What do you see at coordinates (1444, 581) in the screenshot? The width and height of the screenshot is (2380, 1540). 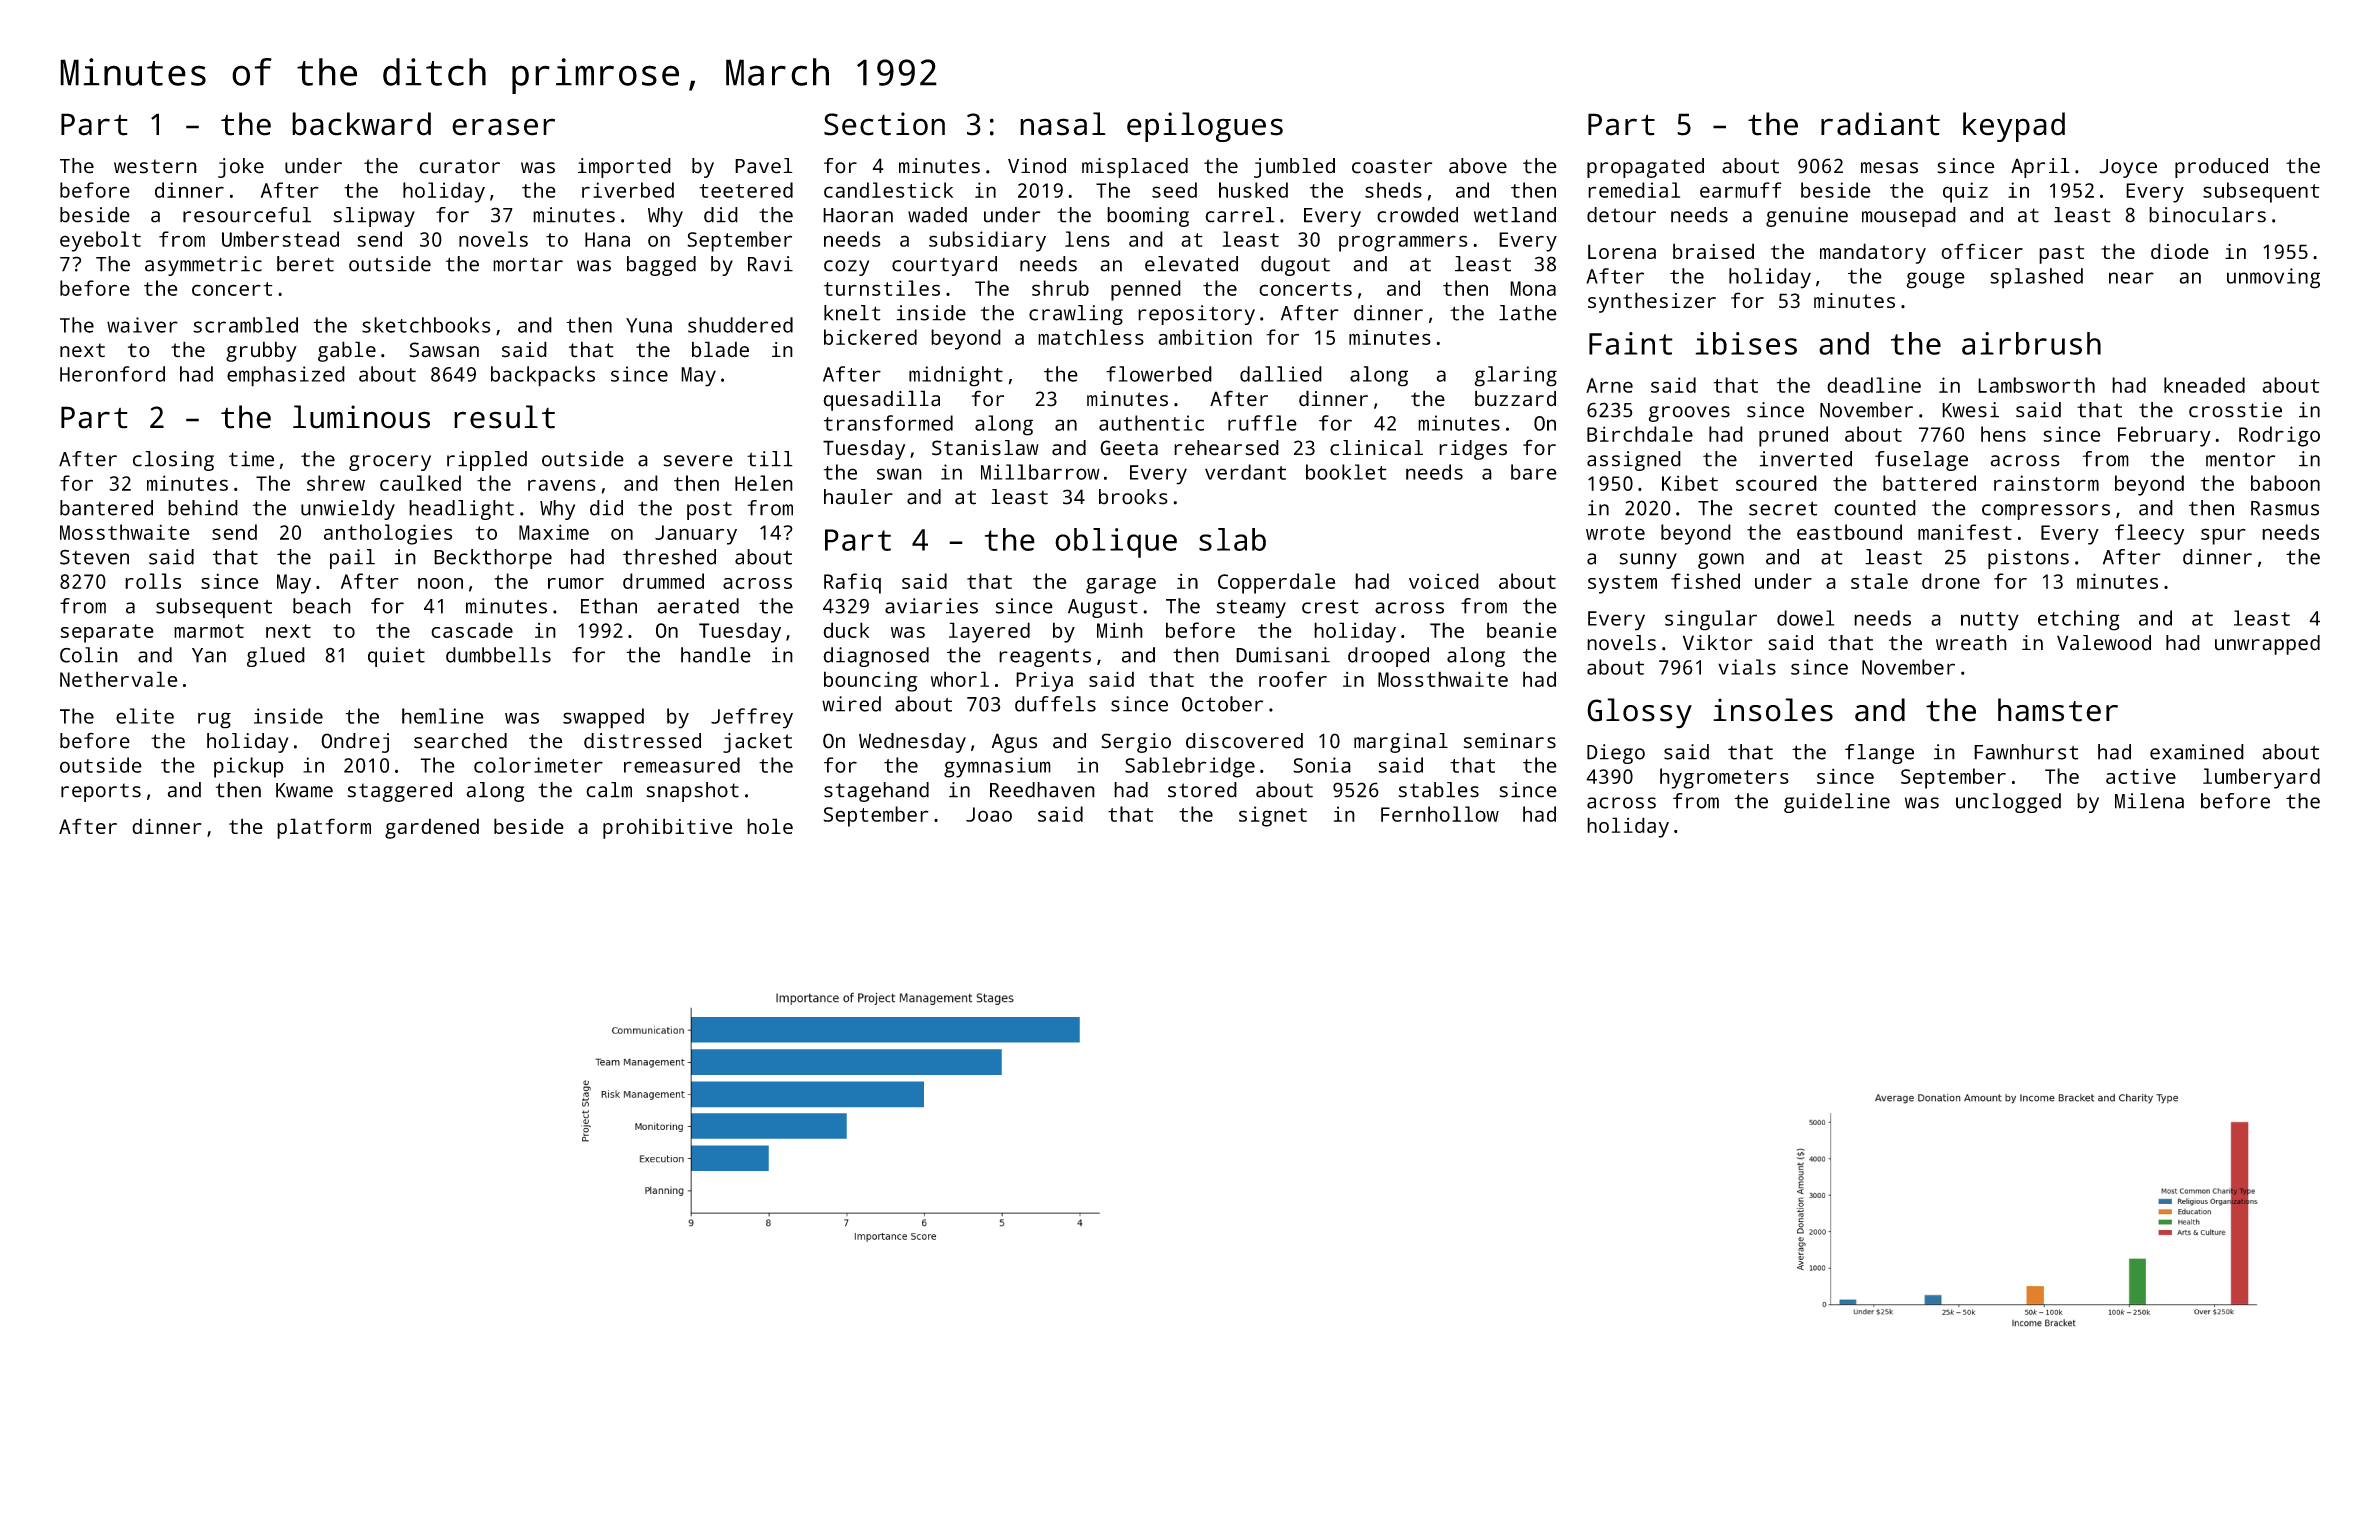 I see `voiced` at bounding box center [1444, 581].
